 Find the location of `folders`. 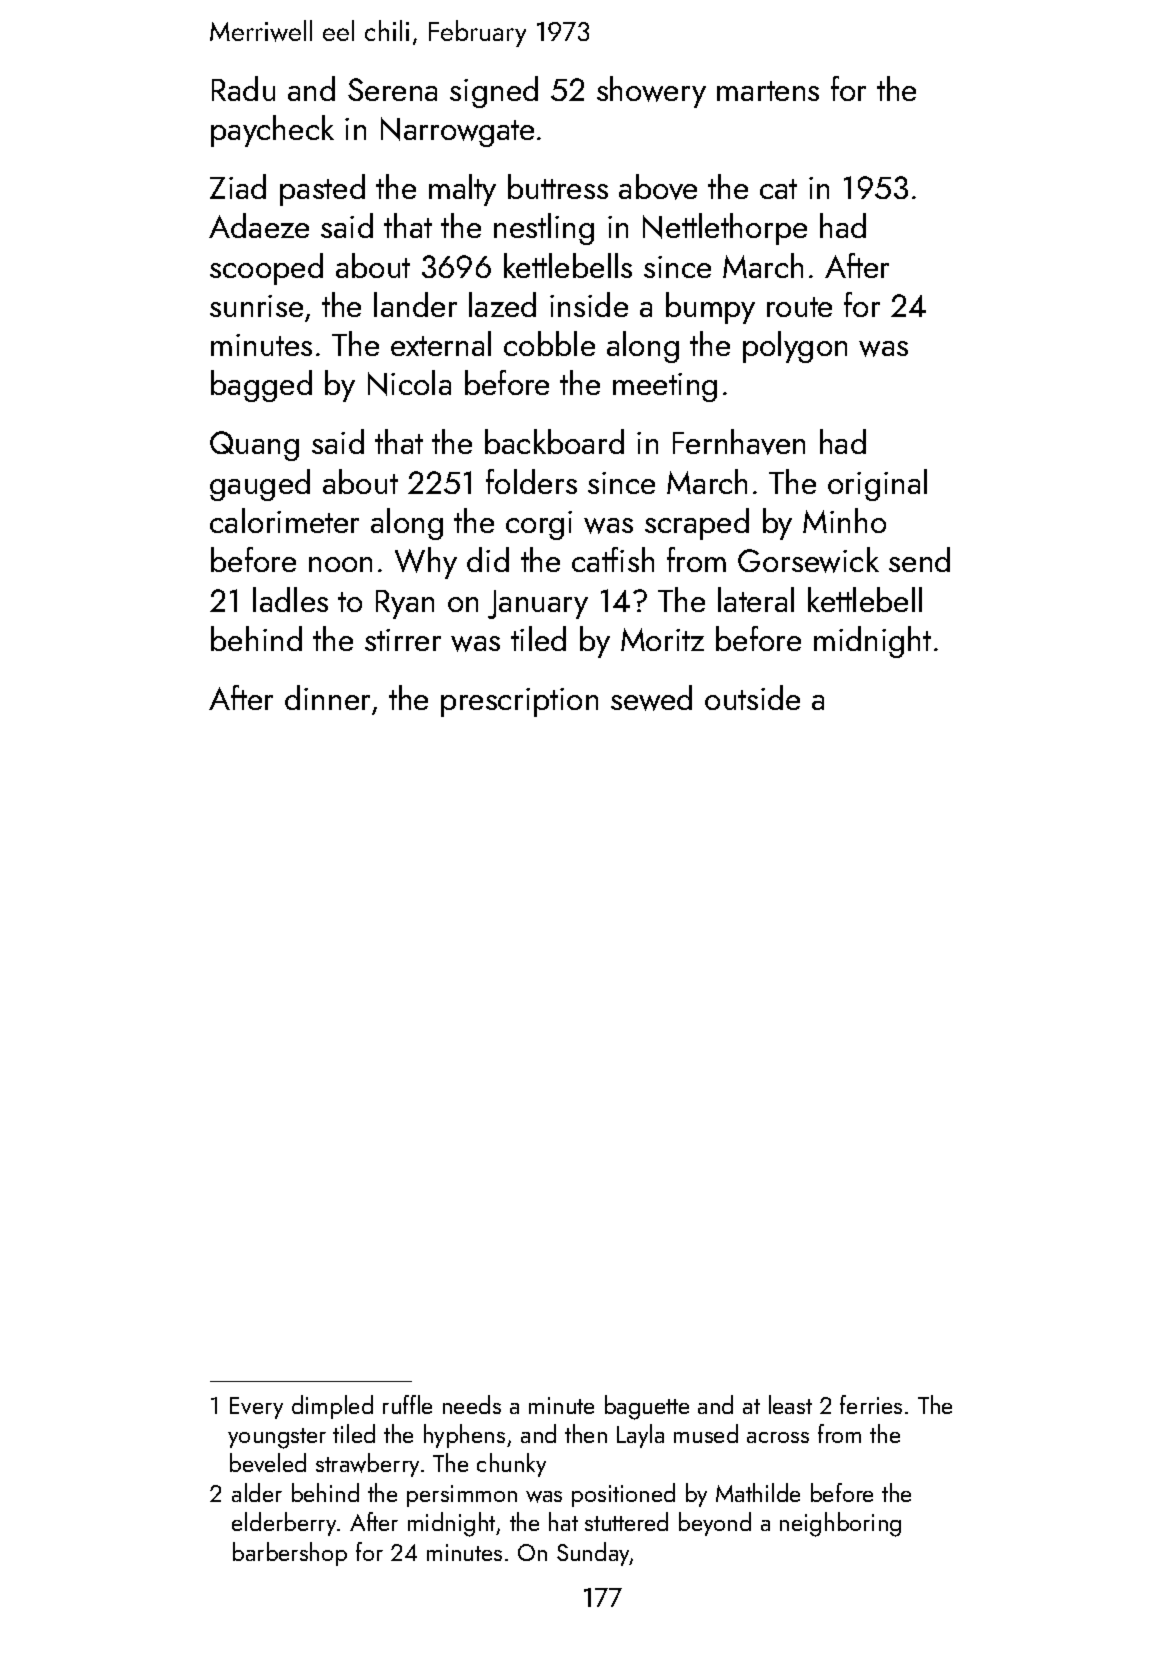

folders is located at coordinates (531, 481).
